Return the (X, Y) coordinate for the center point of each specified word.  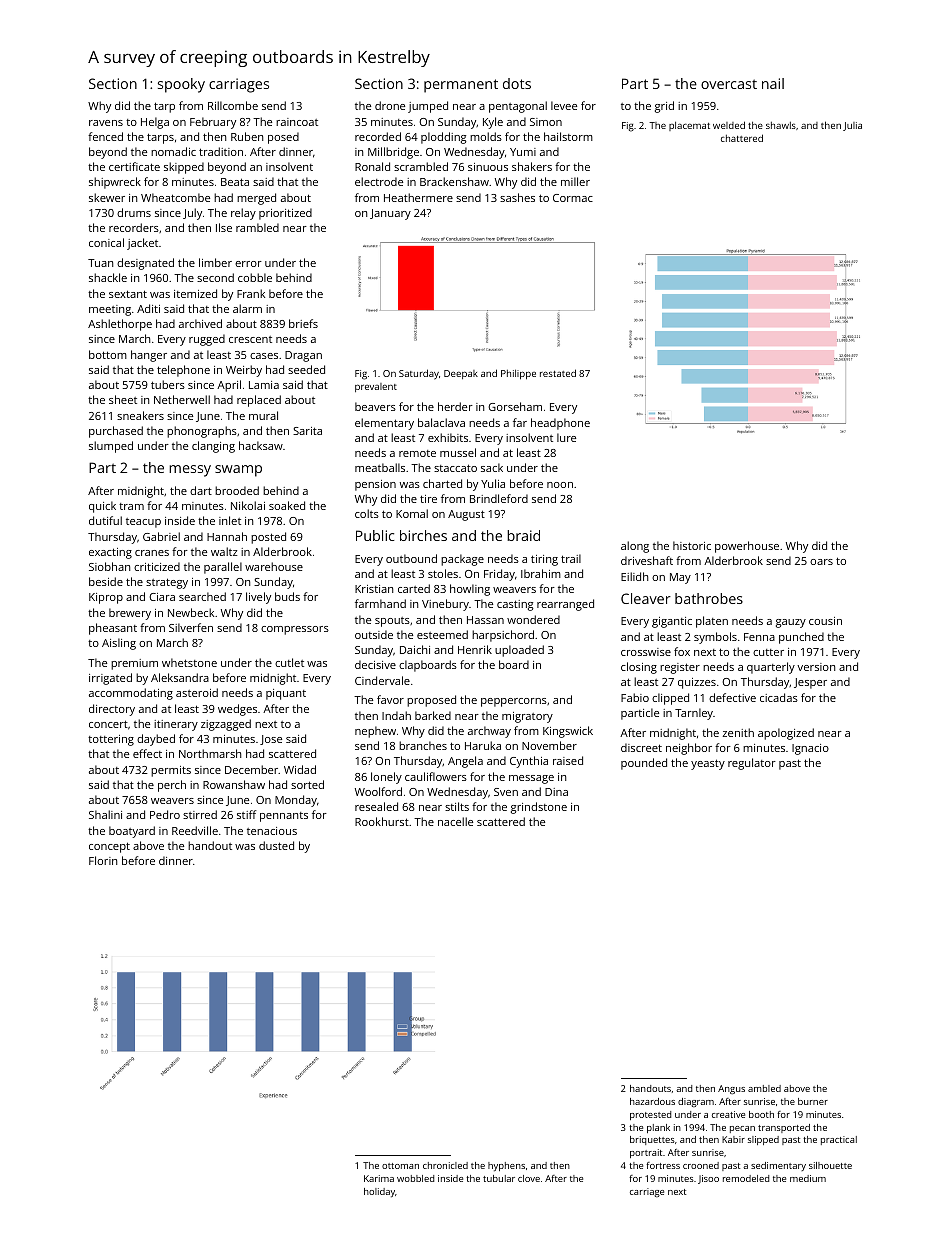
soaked (287, 505)
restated (558, 373)
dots (517, 83)
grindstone (539, 808)
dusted (276, 845)
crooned (701, 1165)
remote (417, 453)
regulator (752, 764)
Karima (379, 1178)
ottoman (400, 1166)
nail (773, 83)
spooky (181, 85)
